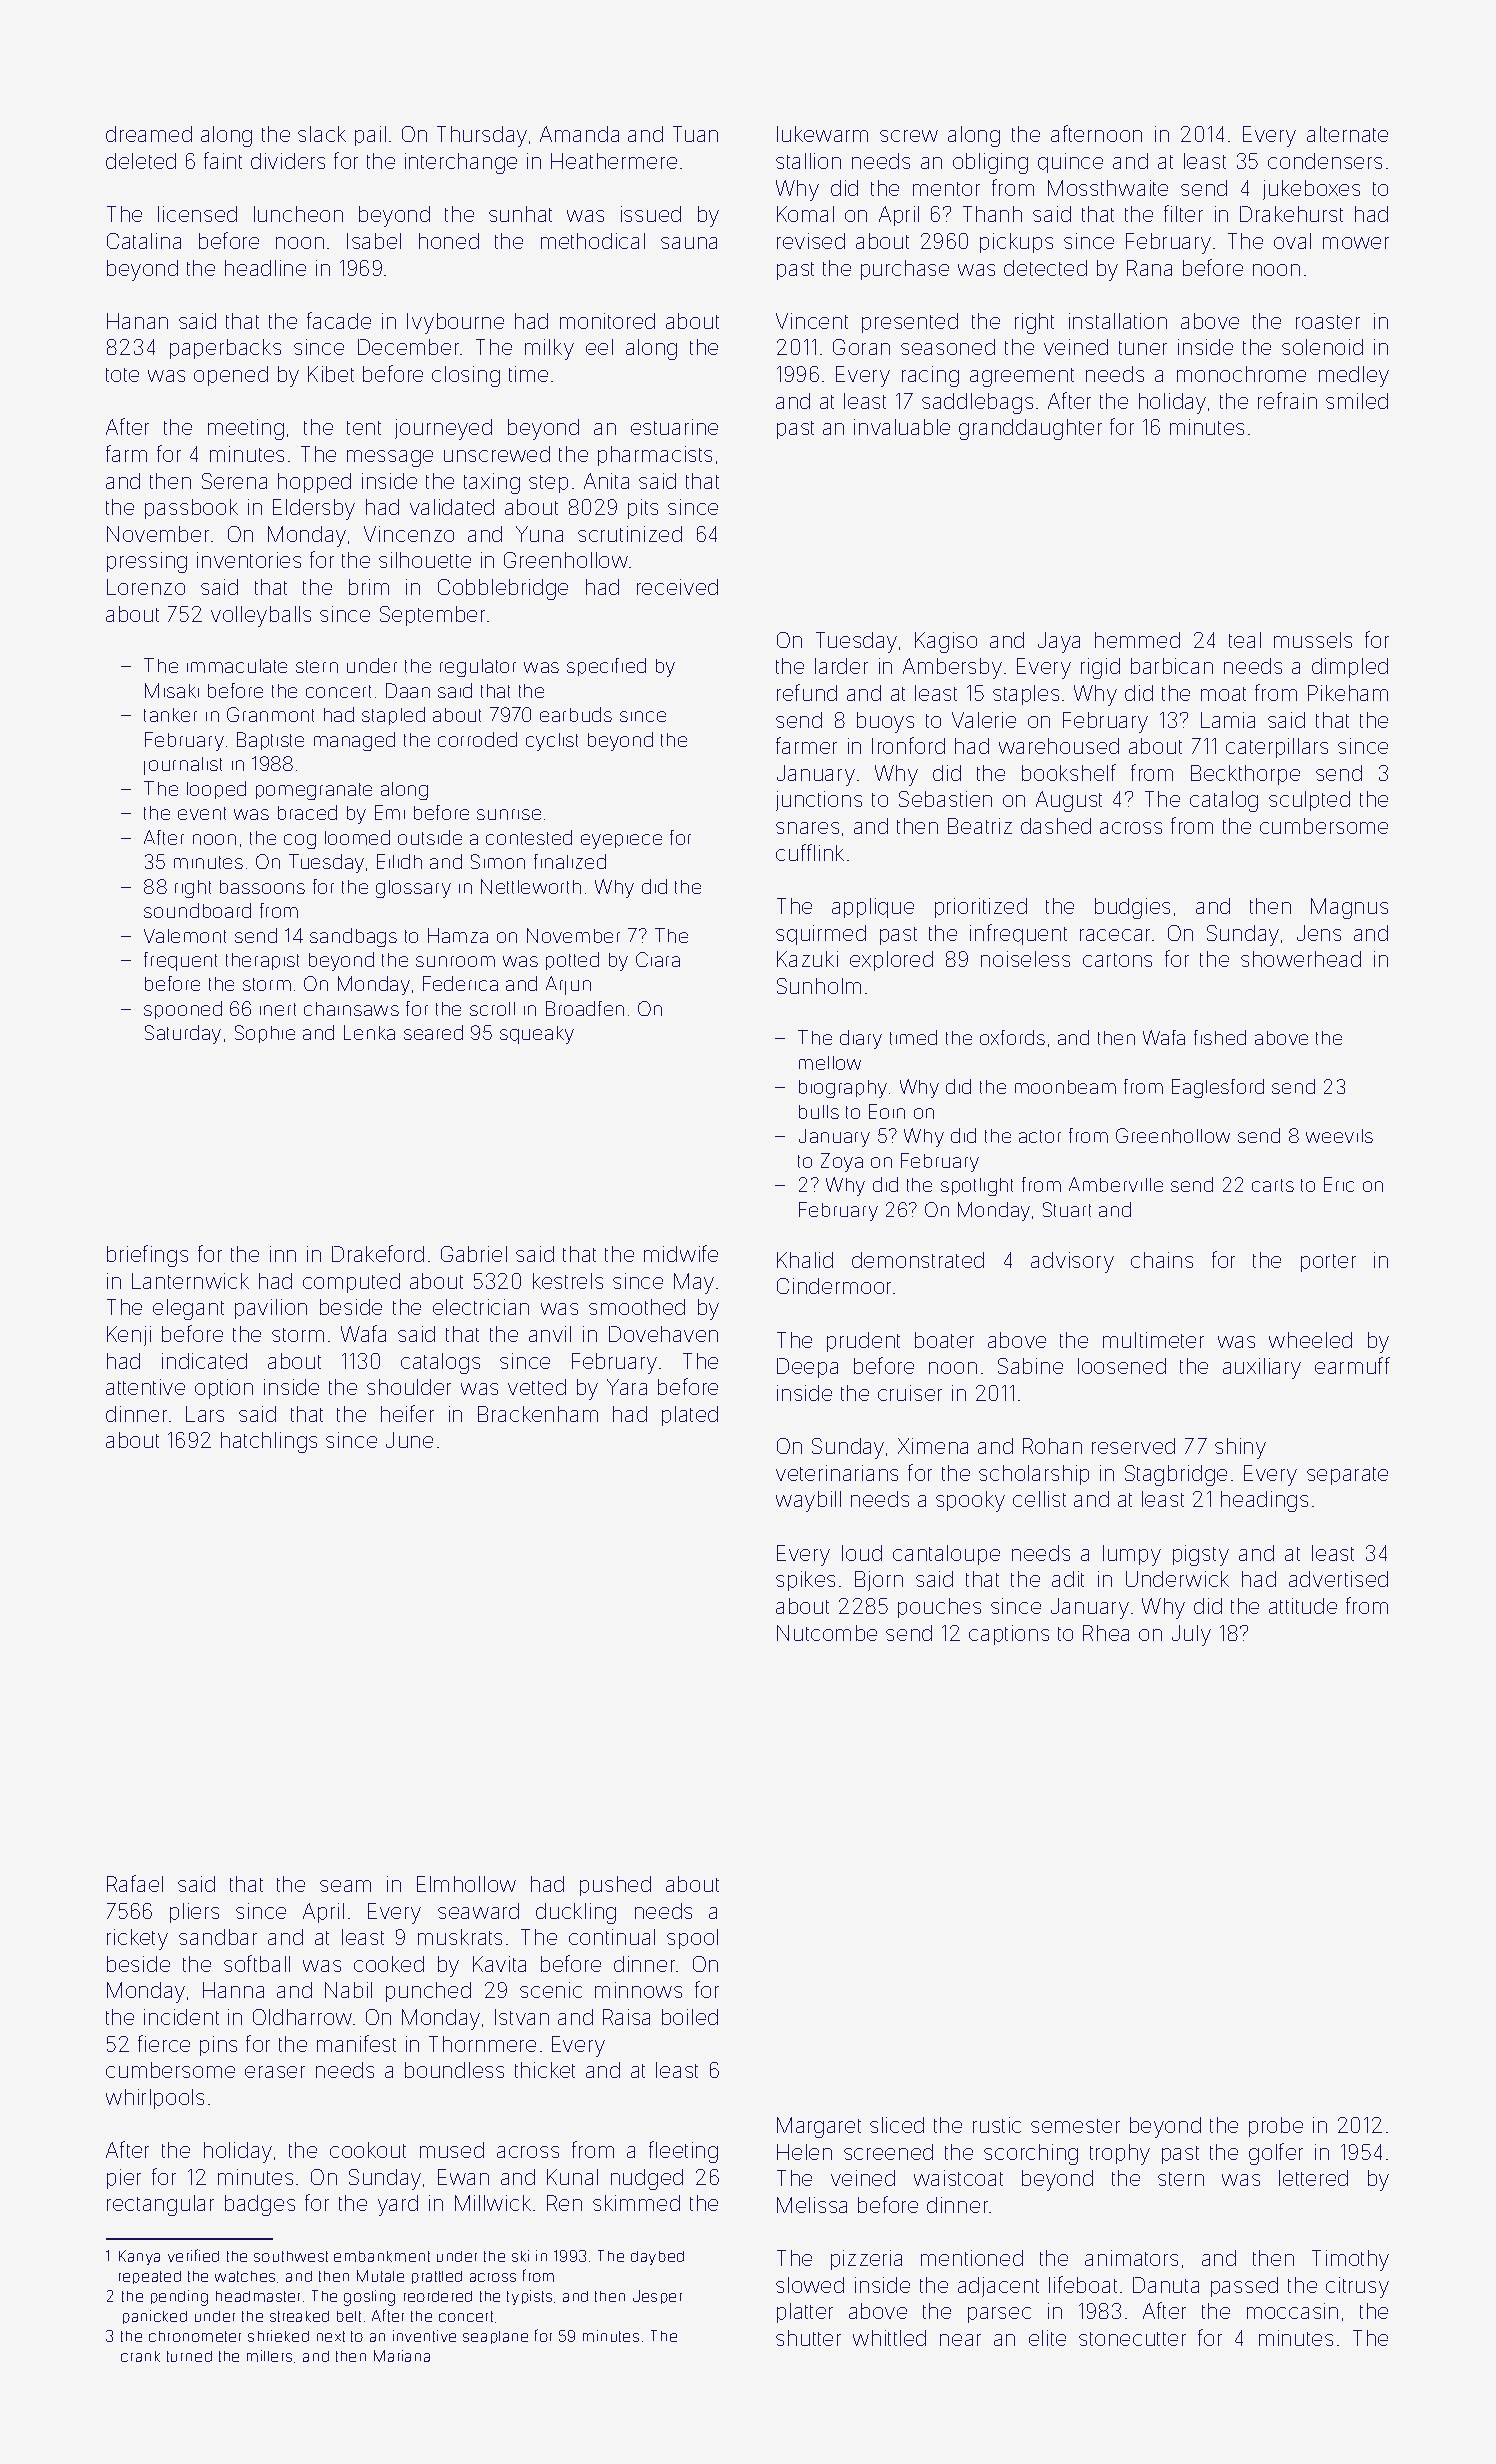 Image resolution: width=1496 pixels, height=2464 pixels. I want to click on dreamed, so click(149, 134).
